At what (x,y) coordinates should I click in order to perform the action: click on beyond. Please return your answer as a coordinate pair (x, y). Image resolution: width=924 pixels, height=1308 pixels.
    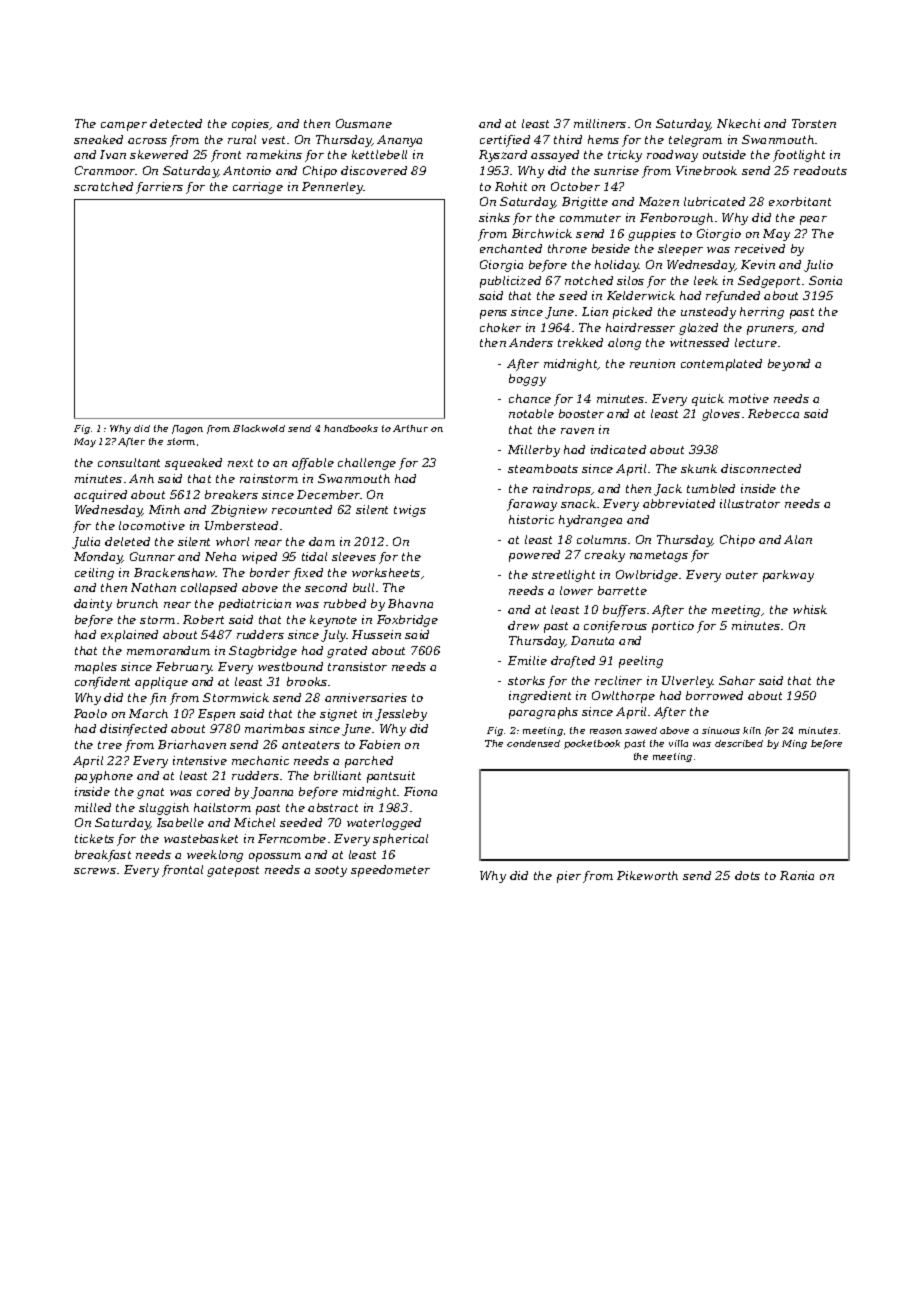
    Looking at the image, I should click on (789, 365).
